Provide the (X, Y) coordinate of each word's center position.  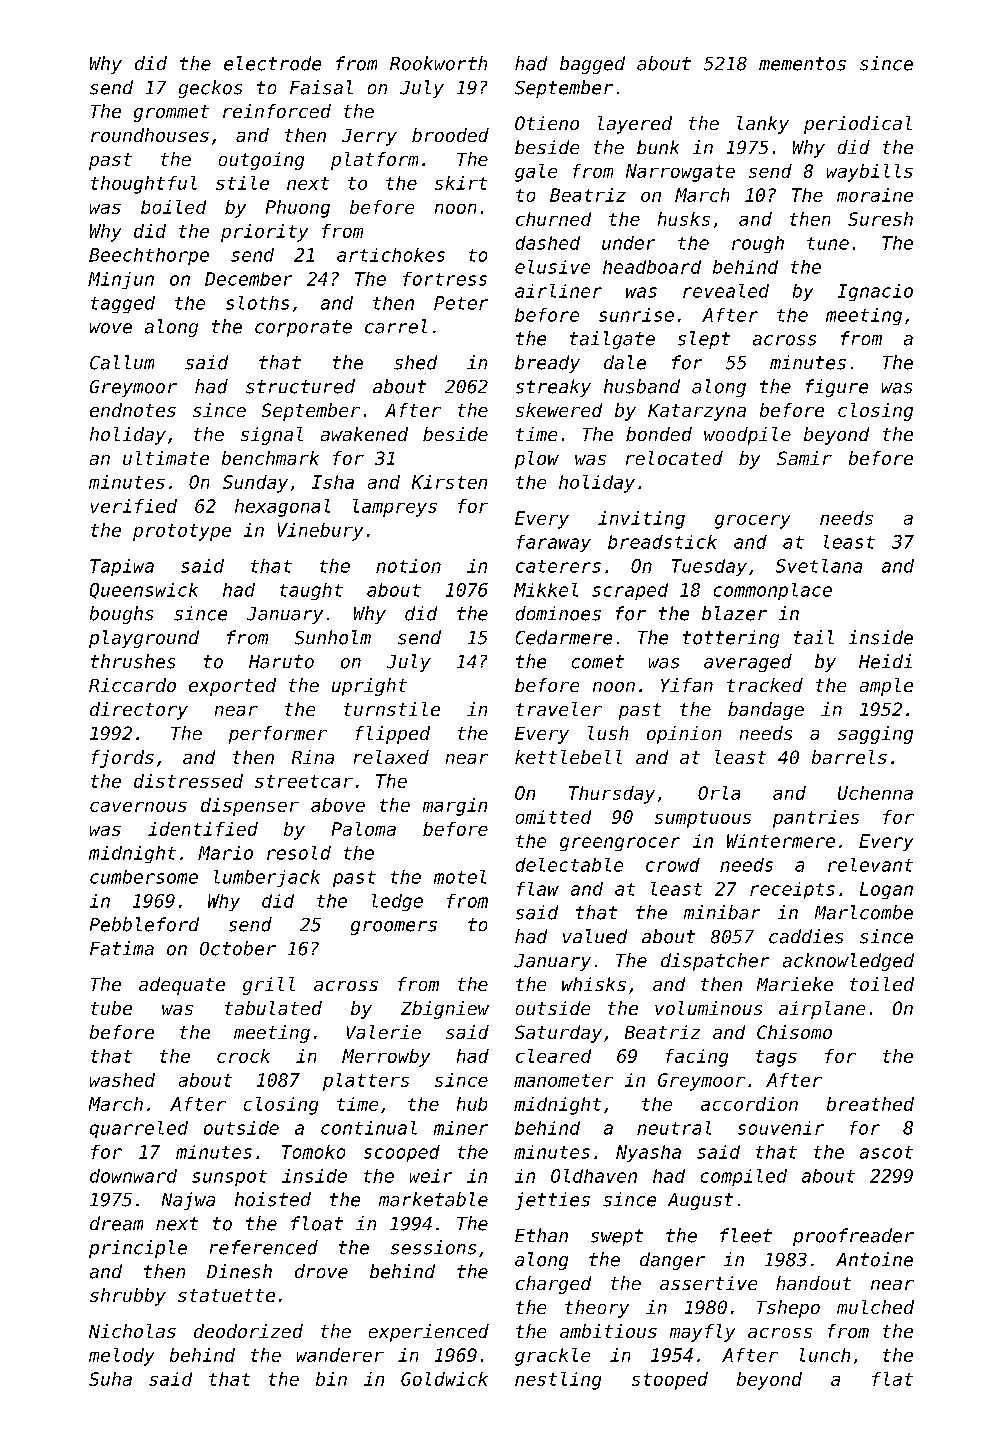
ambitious (608, 1331)
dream (116, 1223)
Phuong (298, 209)
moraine (875, 195)
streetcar (304, 781)
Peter (461, 303)
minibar (722, 912)
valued (595, 936)
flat (892, 1379)
